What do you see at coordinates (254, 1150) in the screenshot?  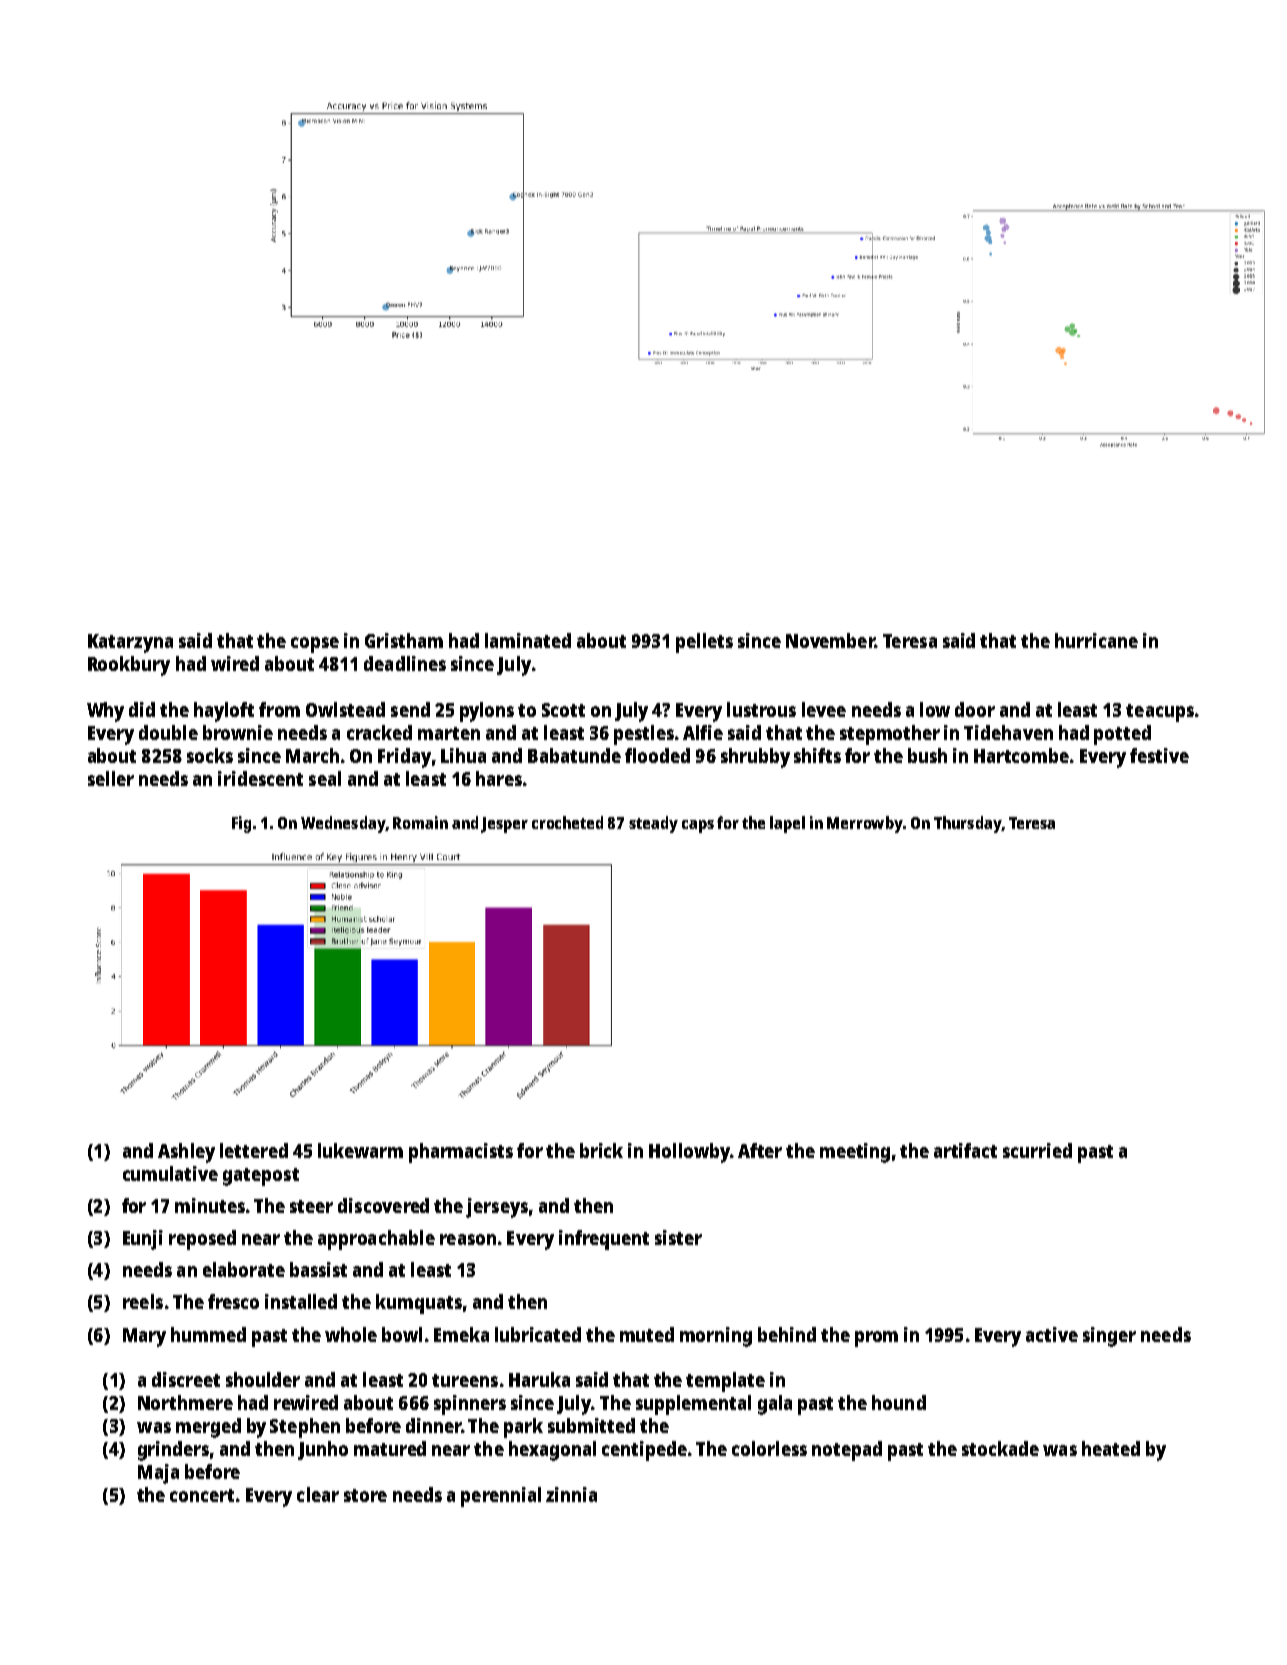 I see `lettered` at bounding box center [254, 1150].
